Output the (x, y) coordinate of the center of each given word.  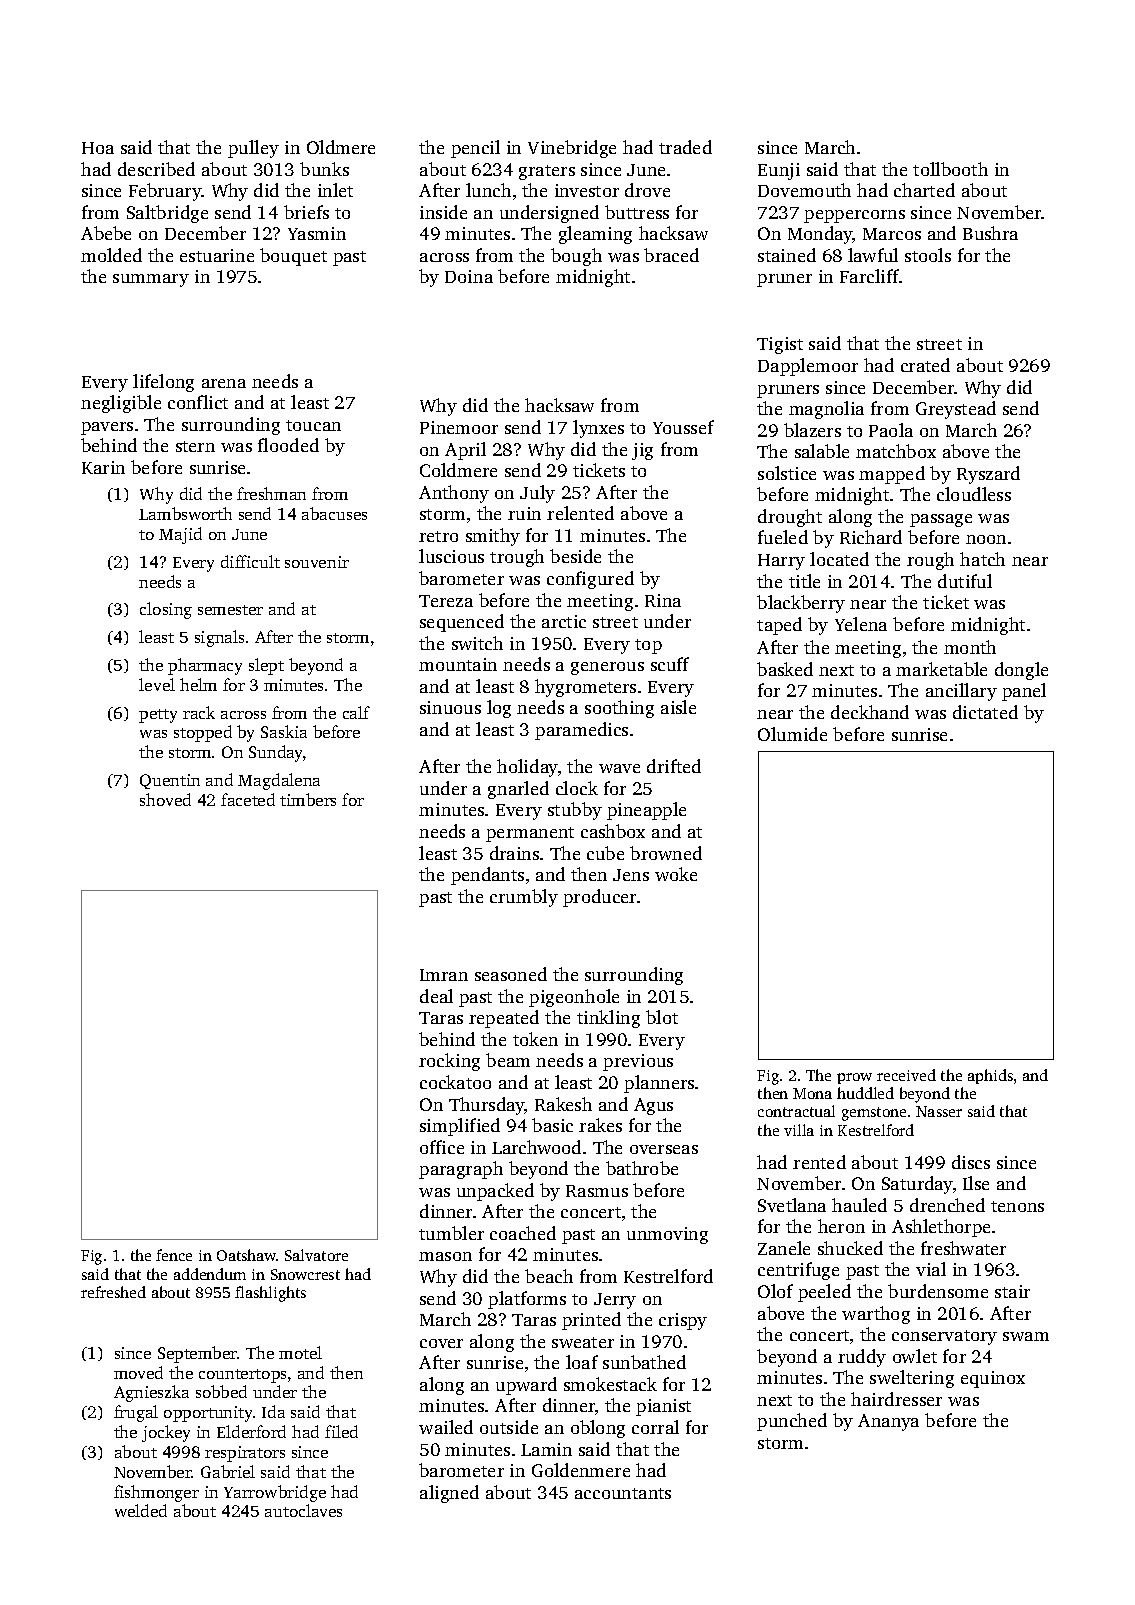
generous (607, 668)
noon (986, 539)
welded (141, 1510)
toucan (313, 425)
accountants (623, 1493)
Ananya (888, 1422)
